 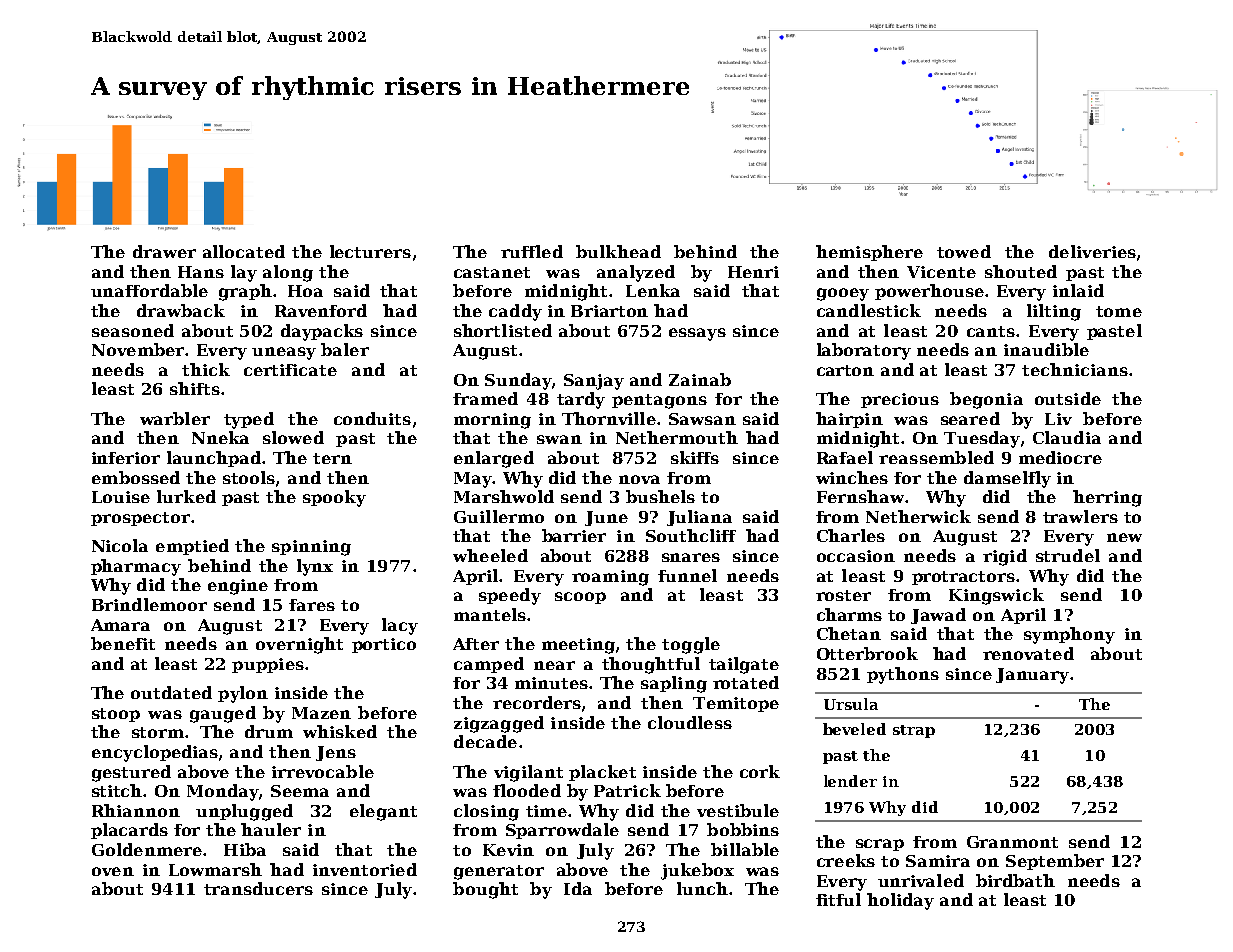 I want to click on framed, so click(x=485, y=398).
